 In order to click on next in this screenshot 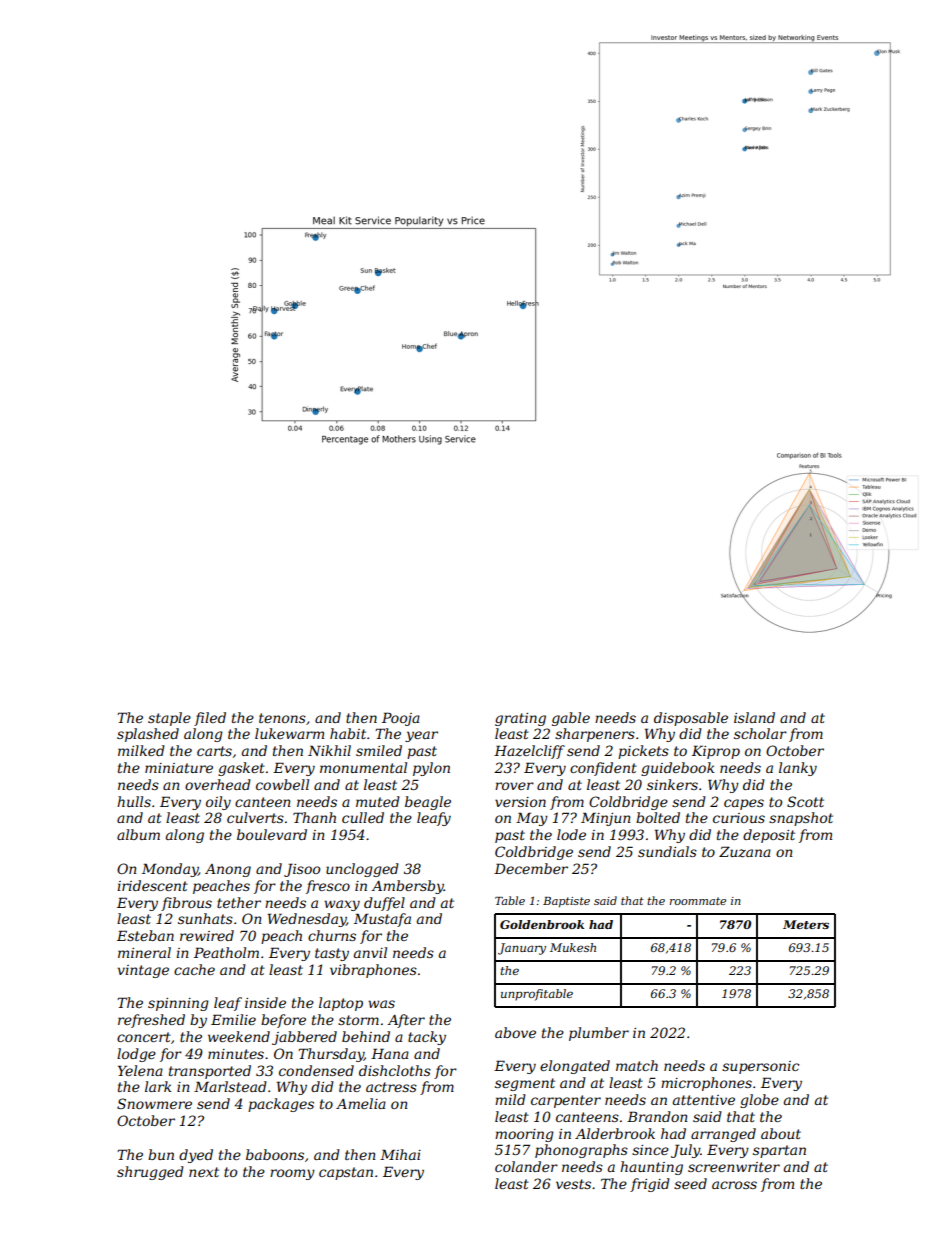, I will do `click(204, 1172)`.
